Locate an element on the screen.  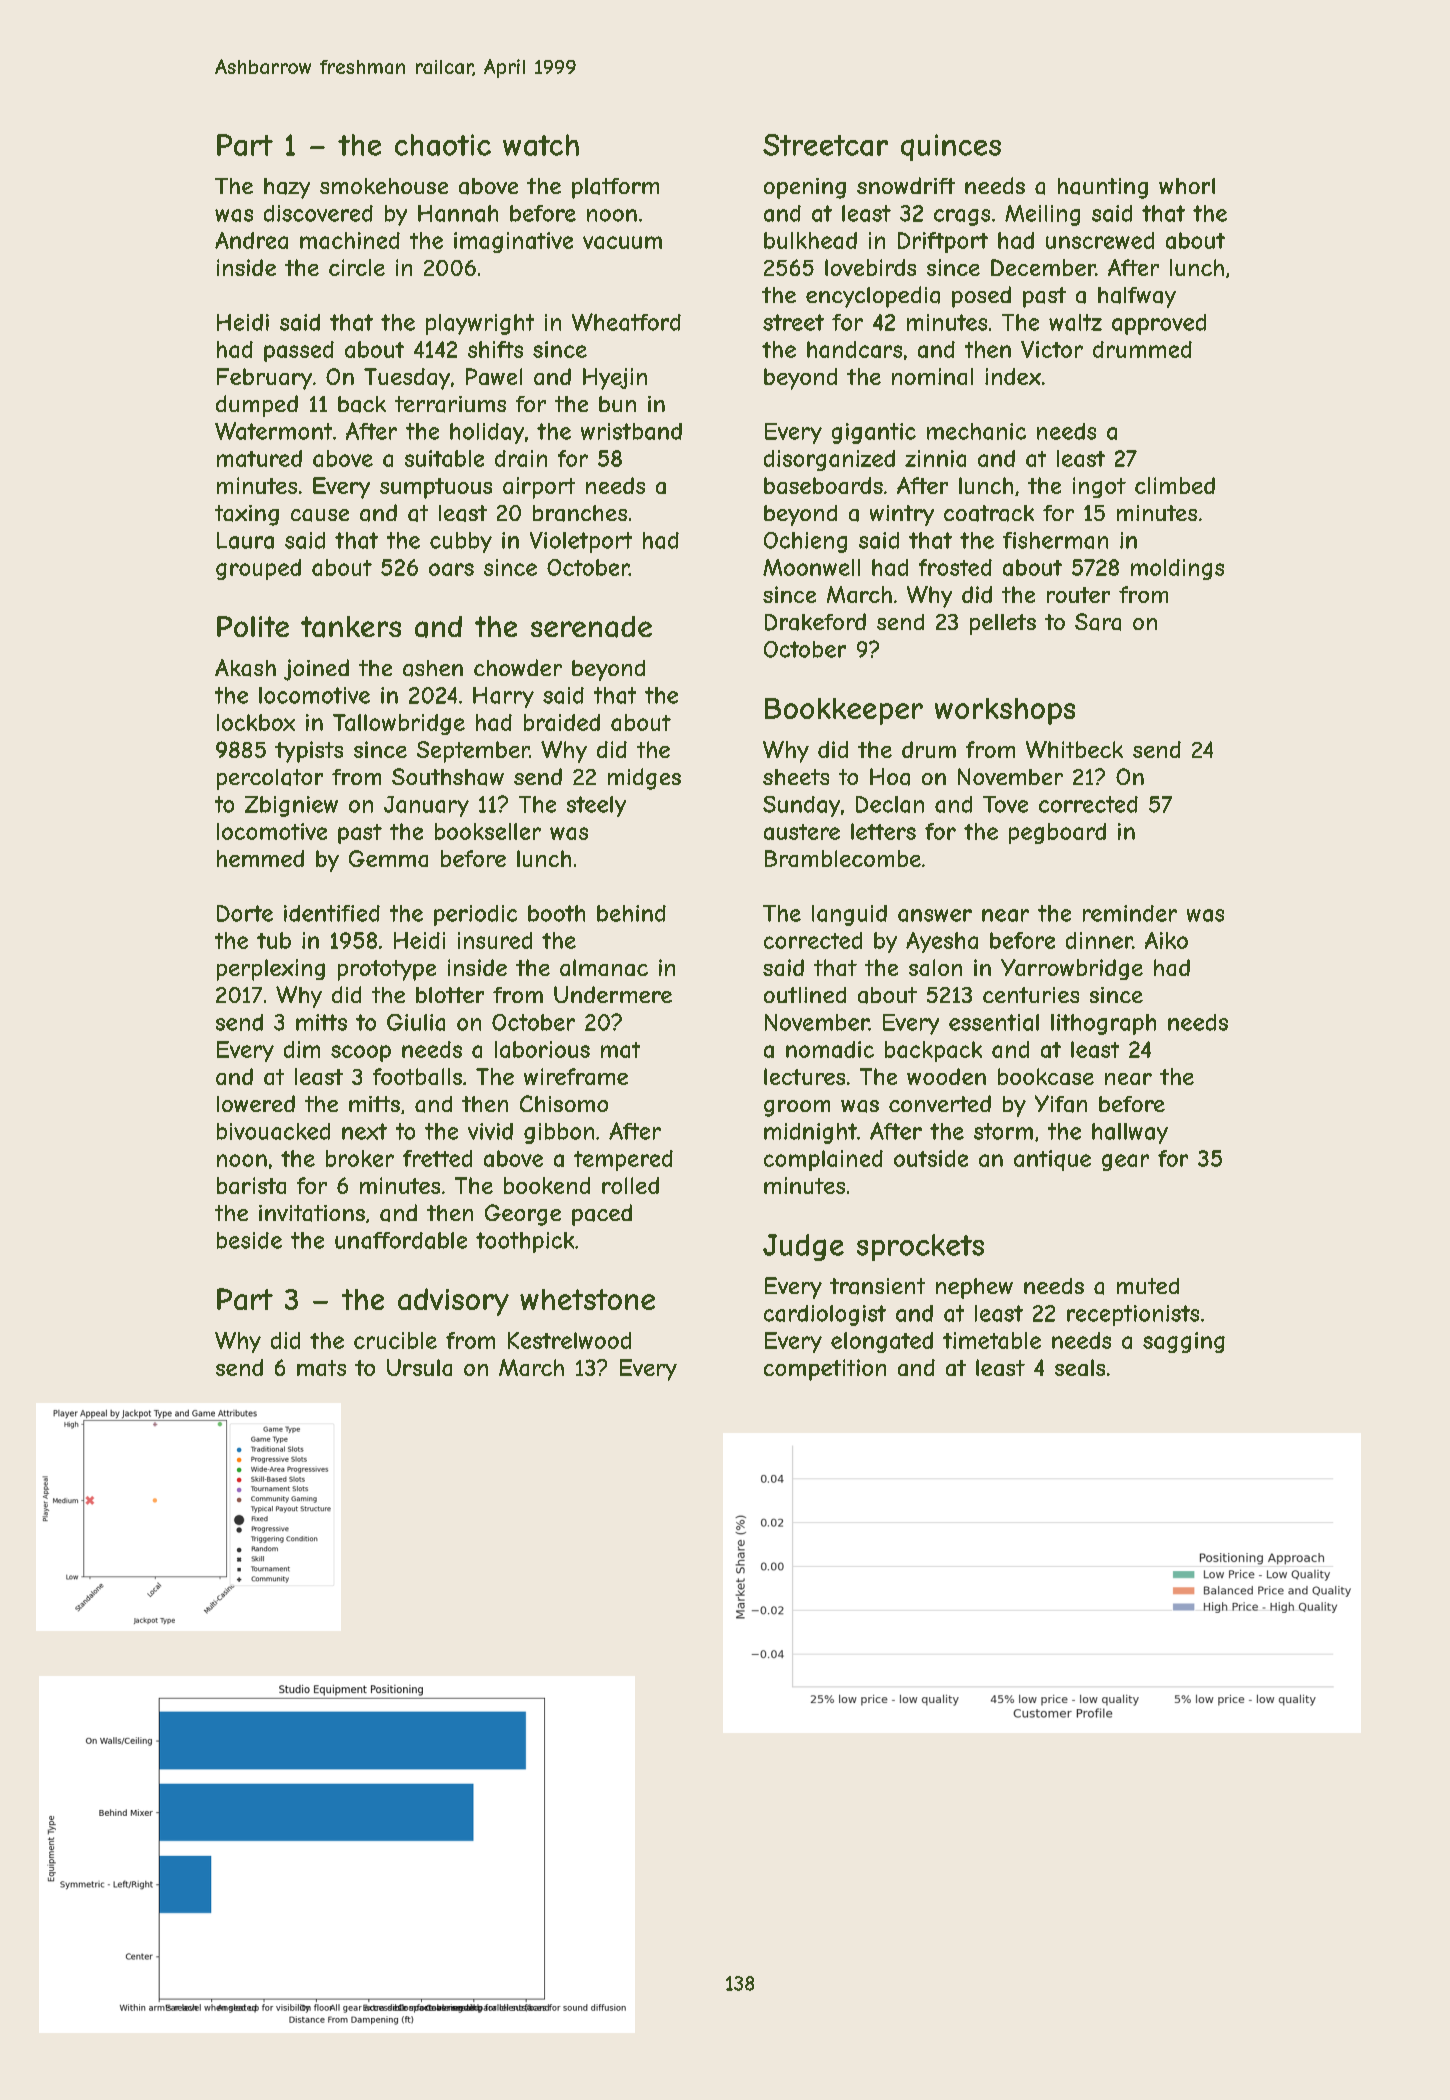
approved is located at coordinates (1159, 324).
